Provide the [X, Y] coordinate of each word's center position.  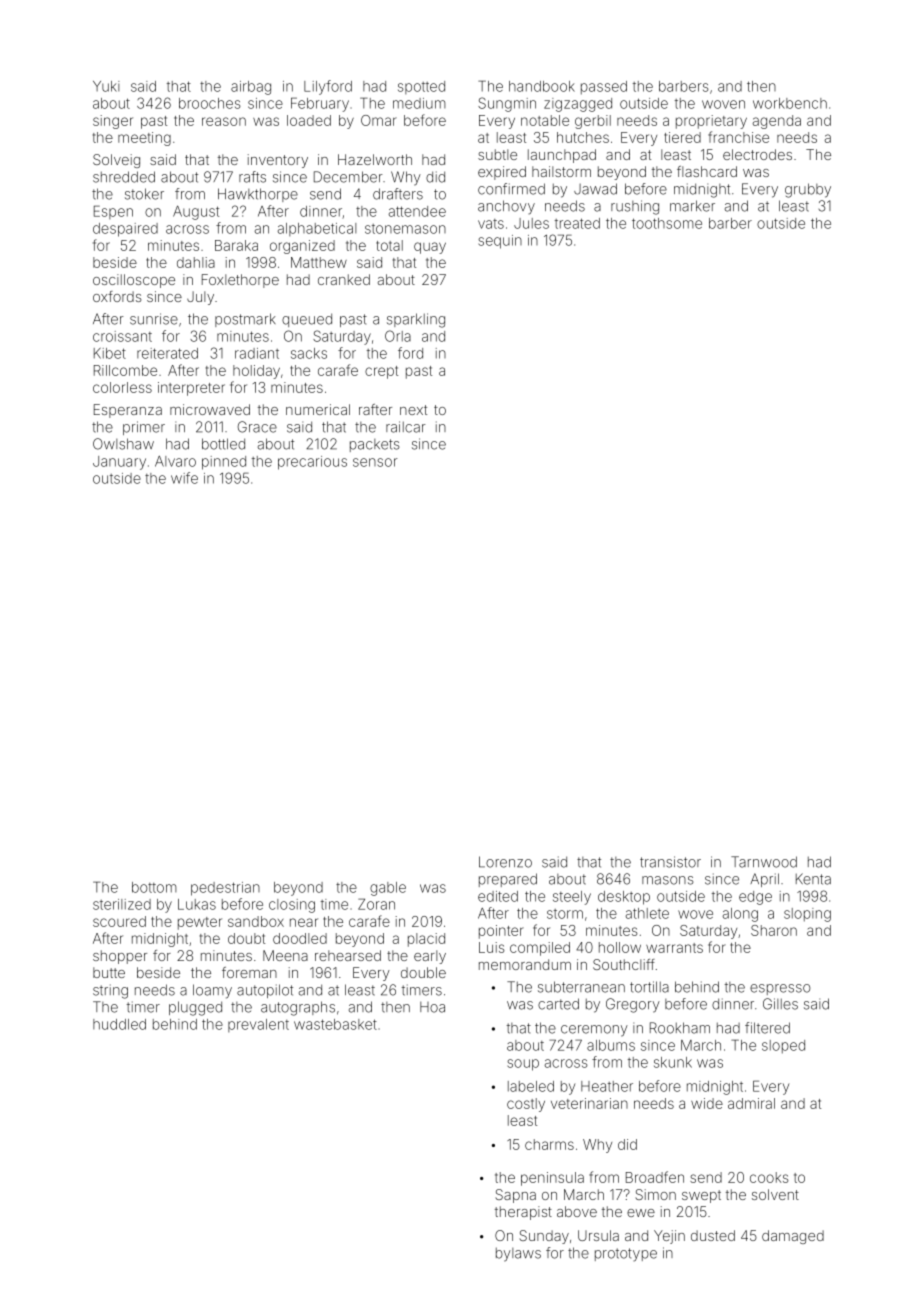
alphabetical [317, 229]
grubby [808, 190]
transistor [670, 862]
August [196, 213]
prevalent [258, 1025]
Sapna [515, 1196]
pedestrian [225, 889]
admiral [751, 1103]
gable [388, 889]
